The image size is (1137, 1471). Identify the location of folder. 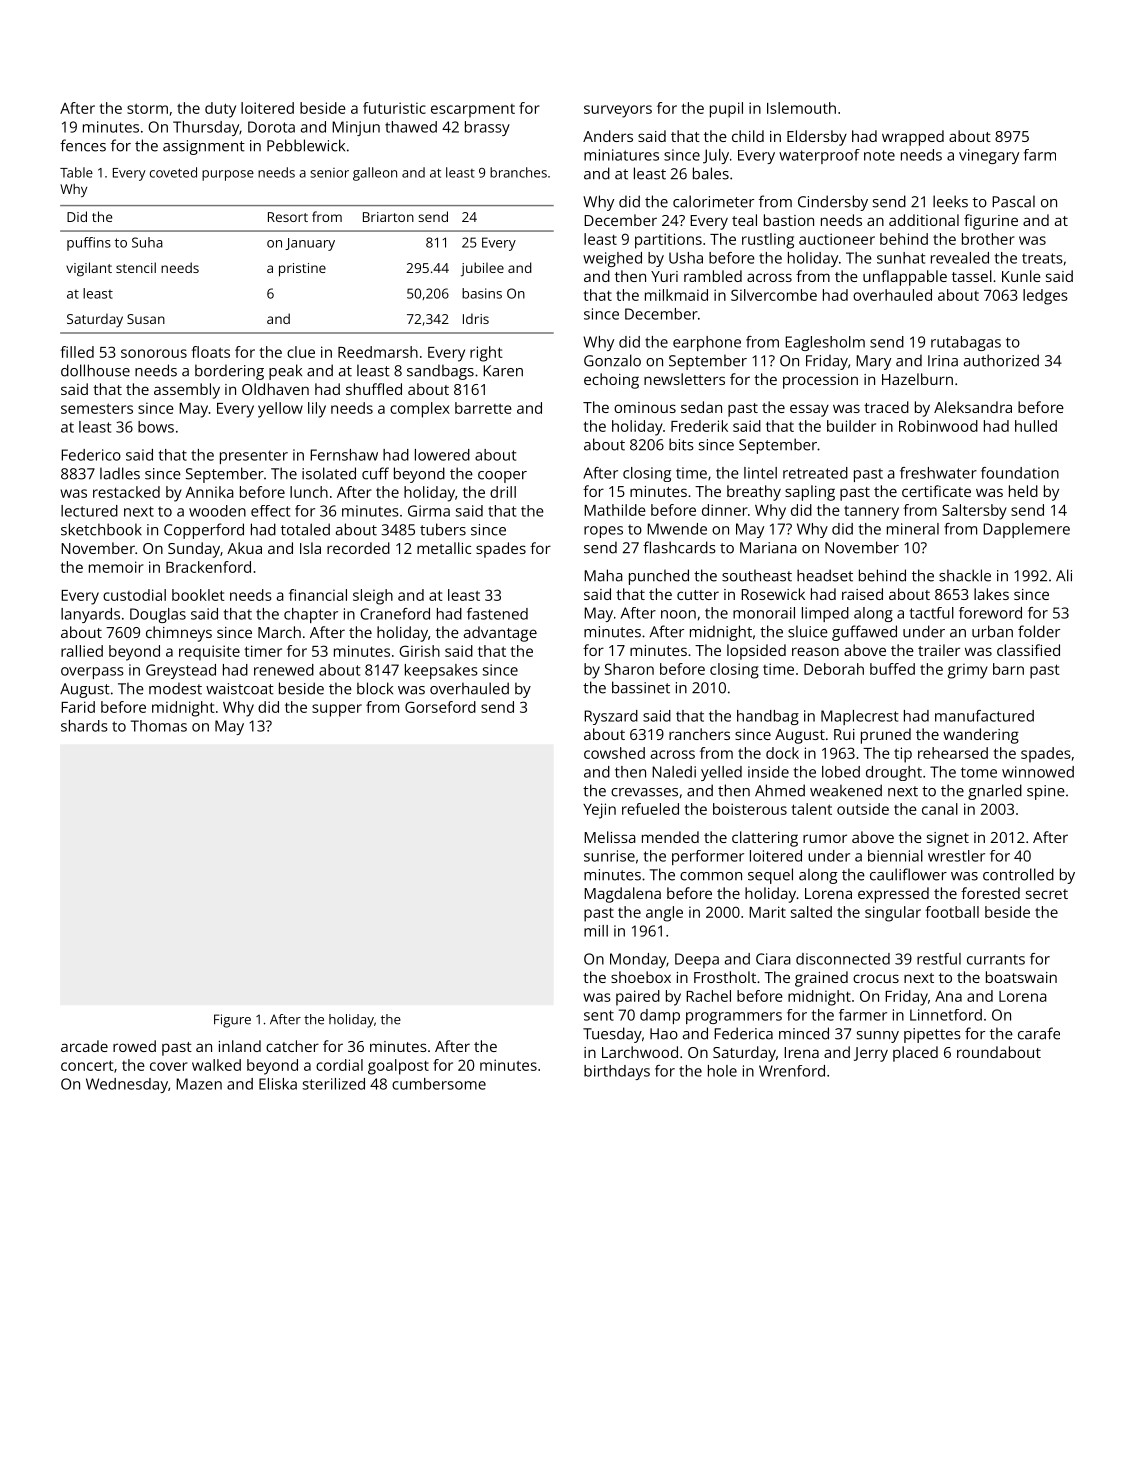
(1039, 631).
